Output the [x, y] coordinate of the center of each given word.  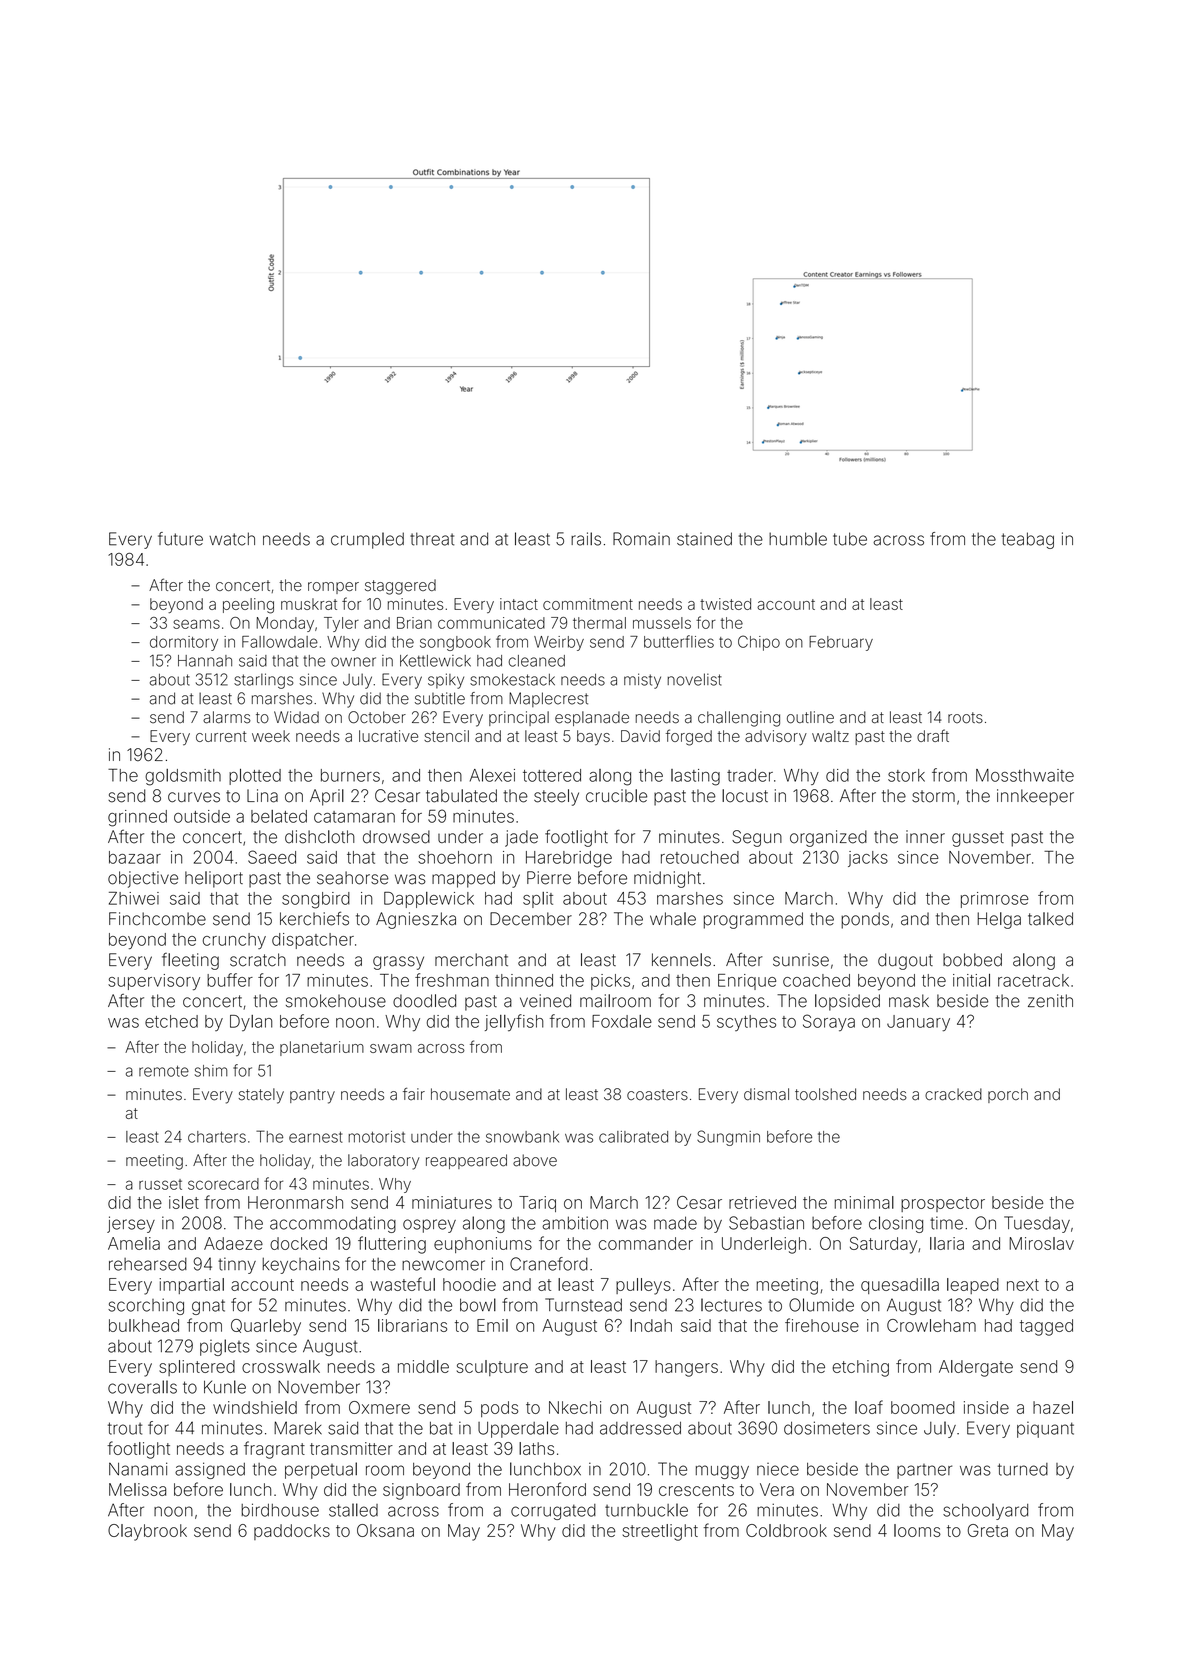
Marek [298, 1428]
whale [673, 919]
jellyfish [514, 1022]
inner [925, 837]
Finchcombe [157, 919]
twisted [725, 604]
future [180, 539]
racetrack [1033, 980]
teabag [1028, 540]
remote [164, 1071]
